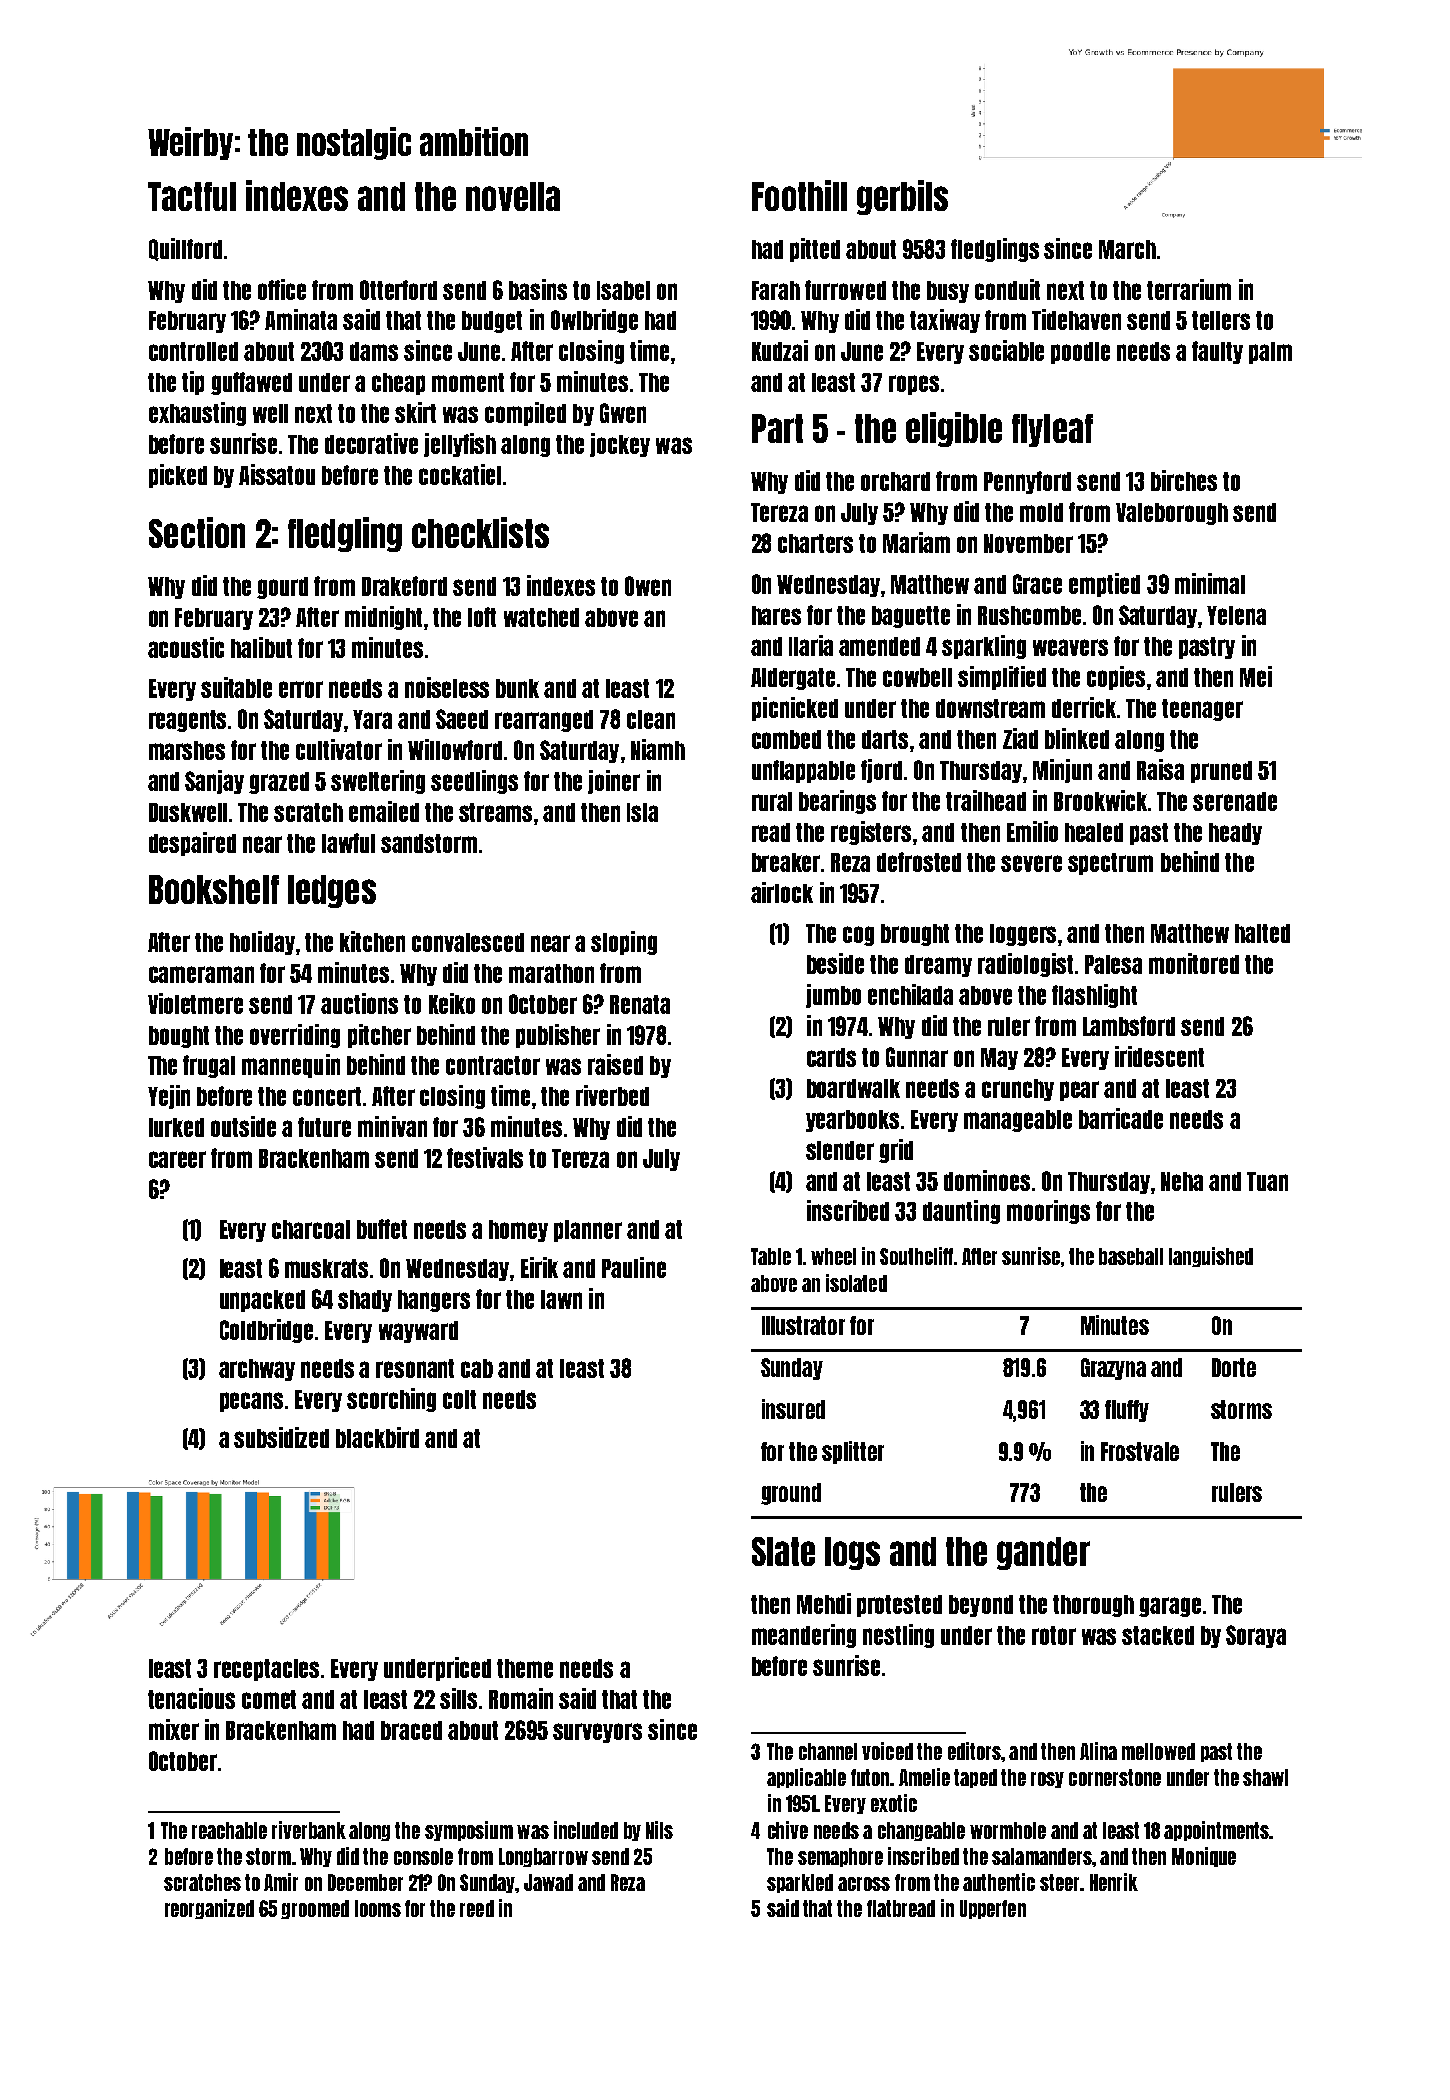 The image size is (1450, 2100). What do you see at coordinates (1054, 1635) in the page?
I see `rotor` at bounding box center [1054, 1635].
